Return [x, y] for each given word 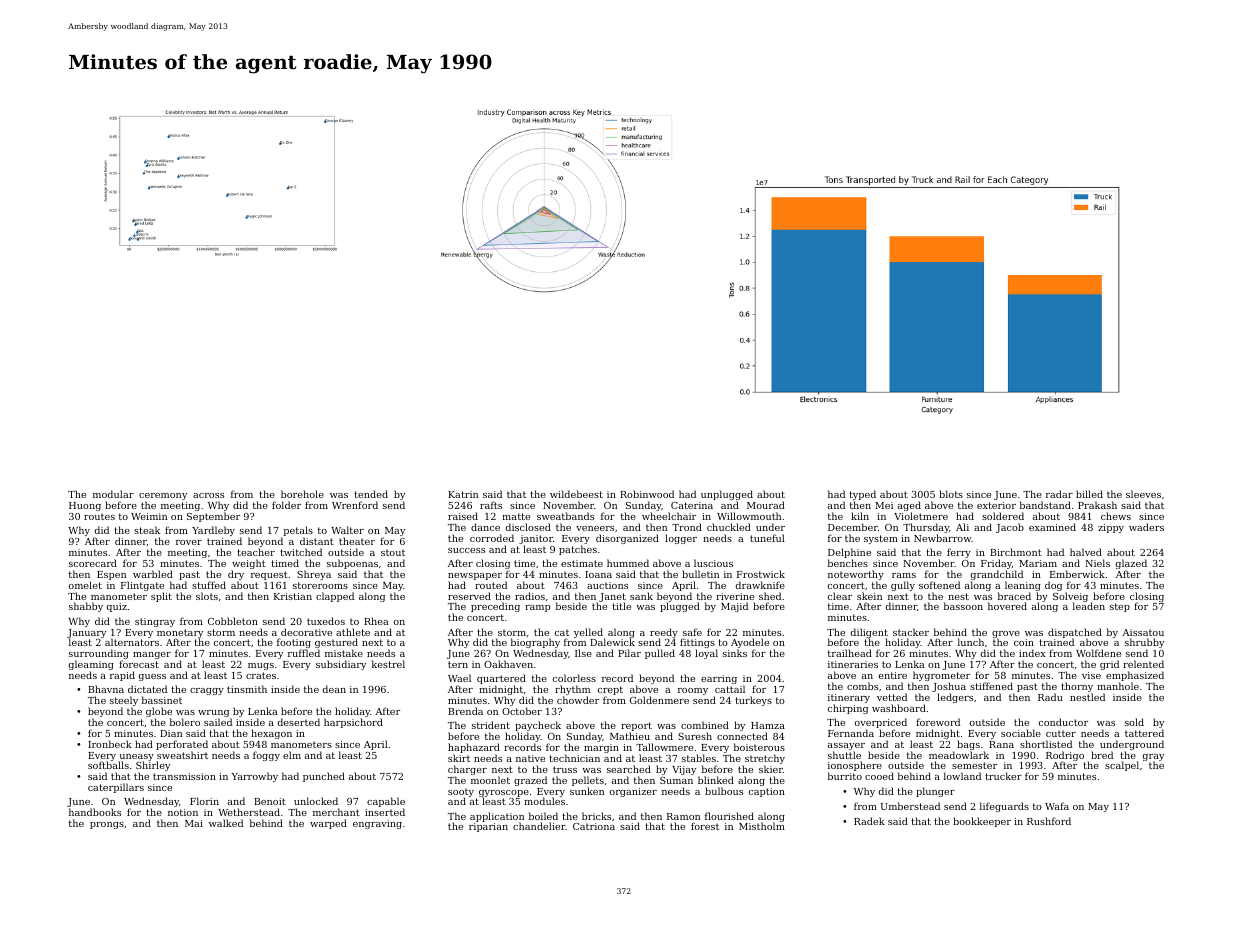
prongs [107, 825]
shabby [86, 607]
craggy [207, 691]
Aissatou [1143, 632]
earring [719, 679]
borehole [302, 494]
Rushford [1049, 821]
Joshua [949, 687]
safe [692, 632]
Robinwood [647, 494]
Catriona [594, 826]
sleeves [1143, 494]
